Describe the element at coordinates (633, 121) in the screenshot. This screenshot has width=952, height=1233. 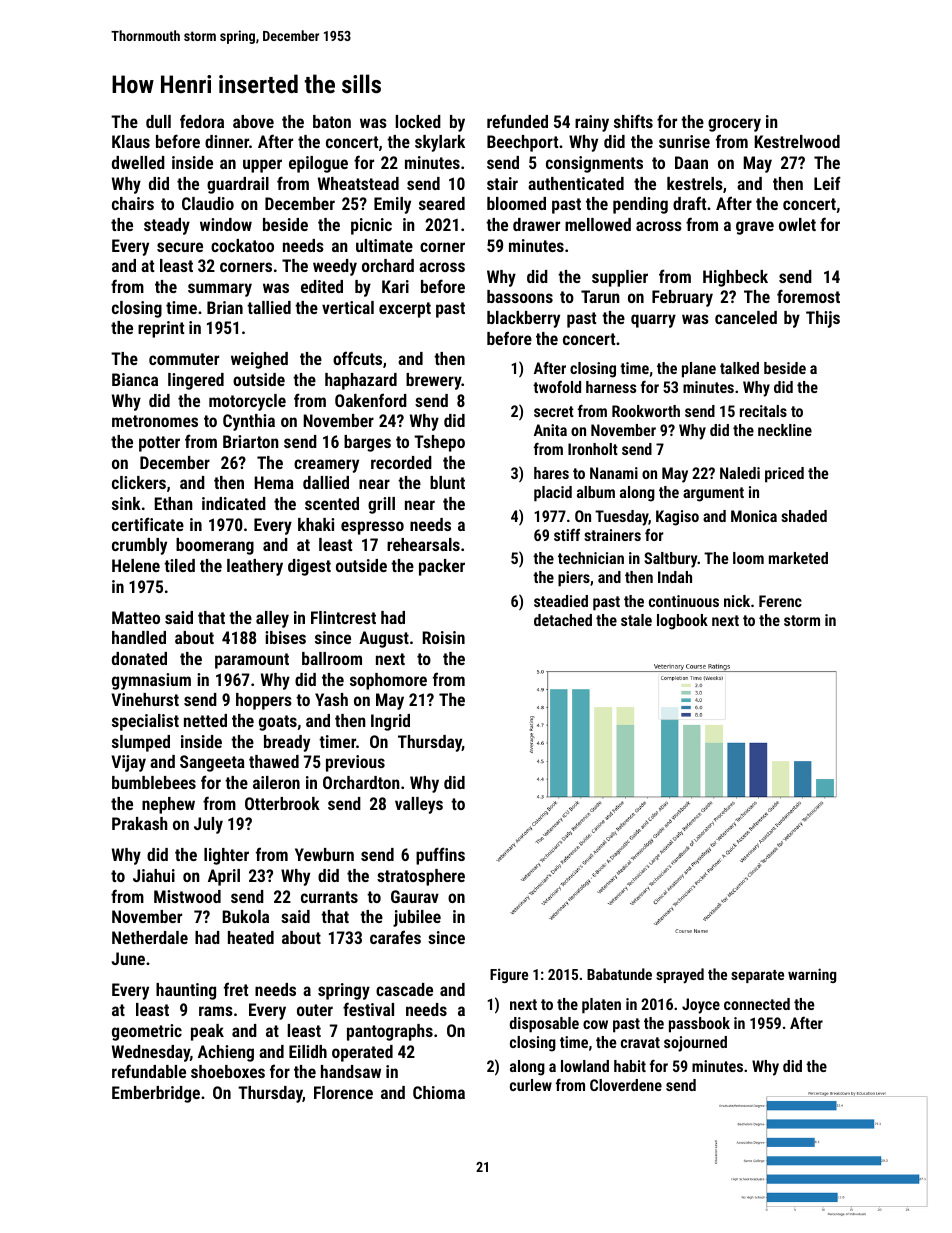
I see `shifts` at that location.
